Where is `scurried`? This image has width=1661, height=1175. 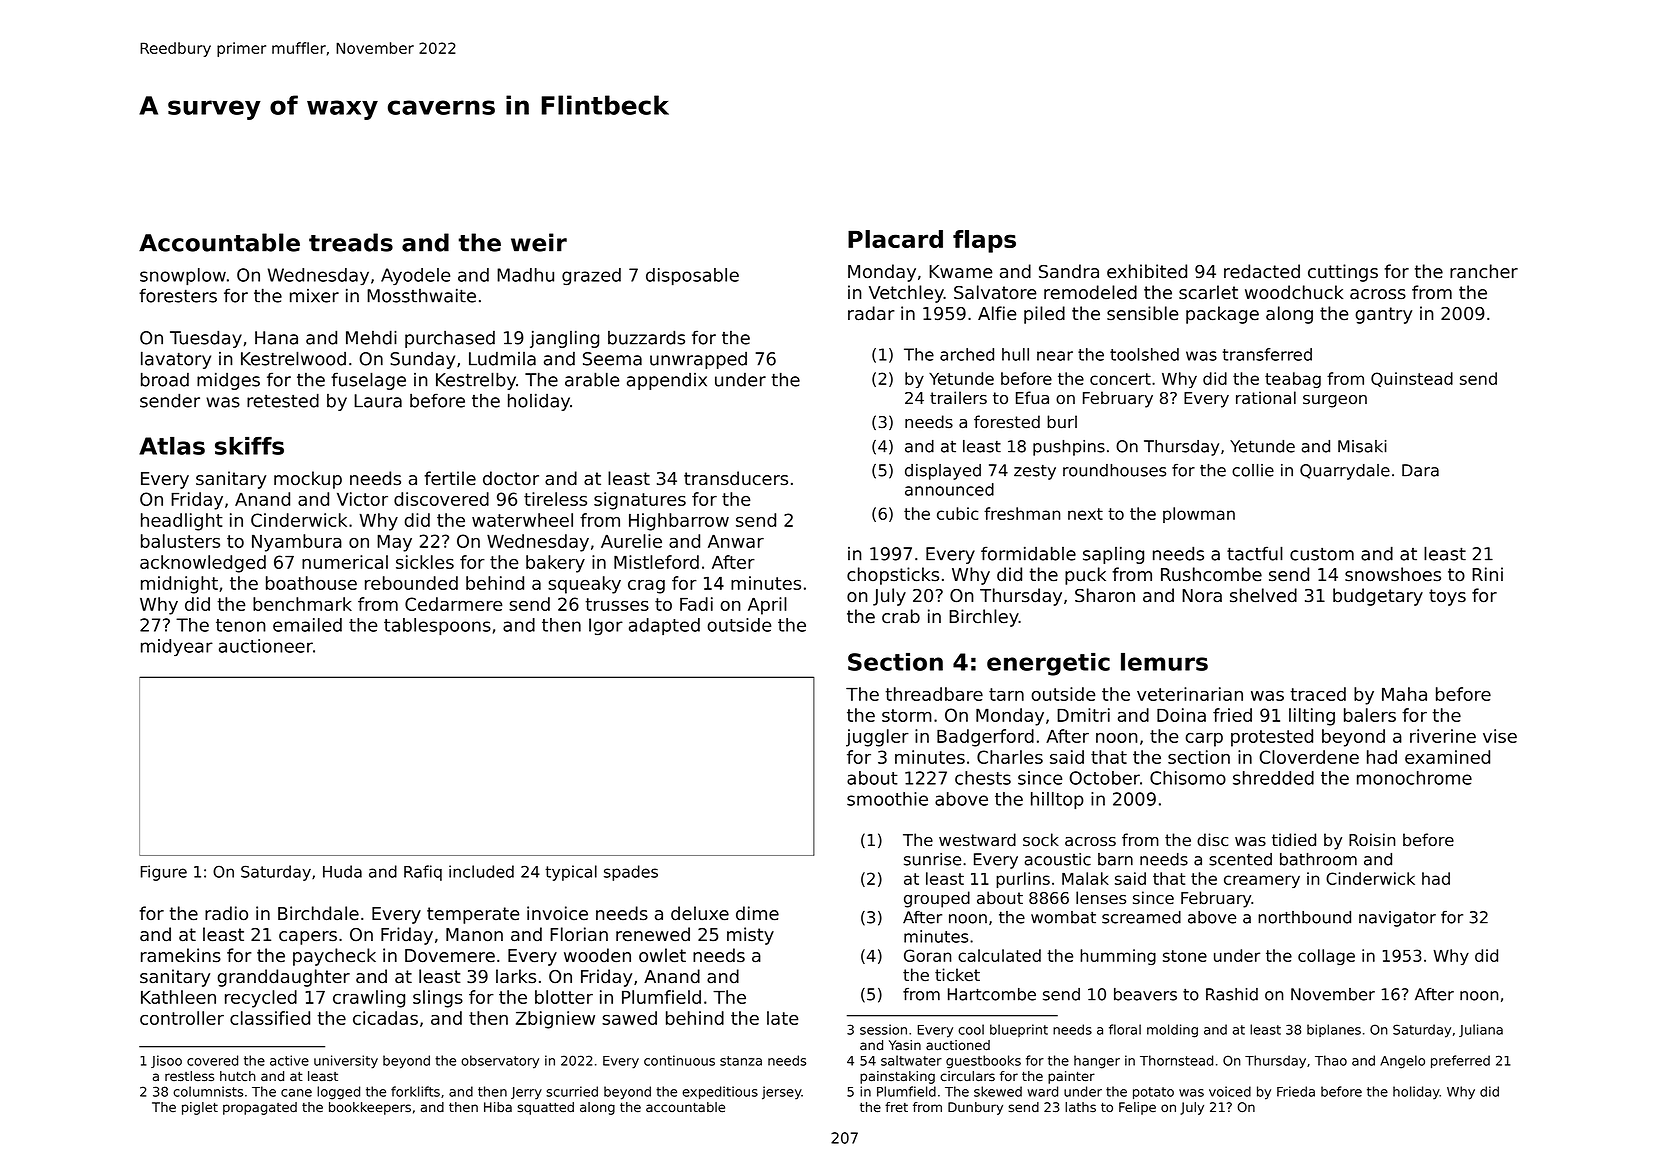
scurried is located at coordinates (572, 1091).
